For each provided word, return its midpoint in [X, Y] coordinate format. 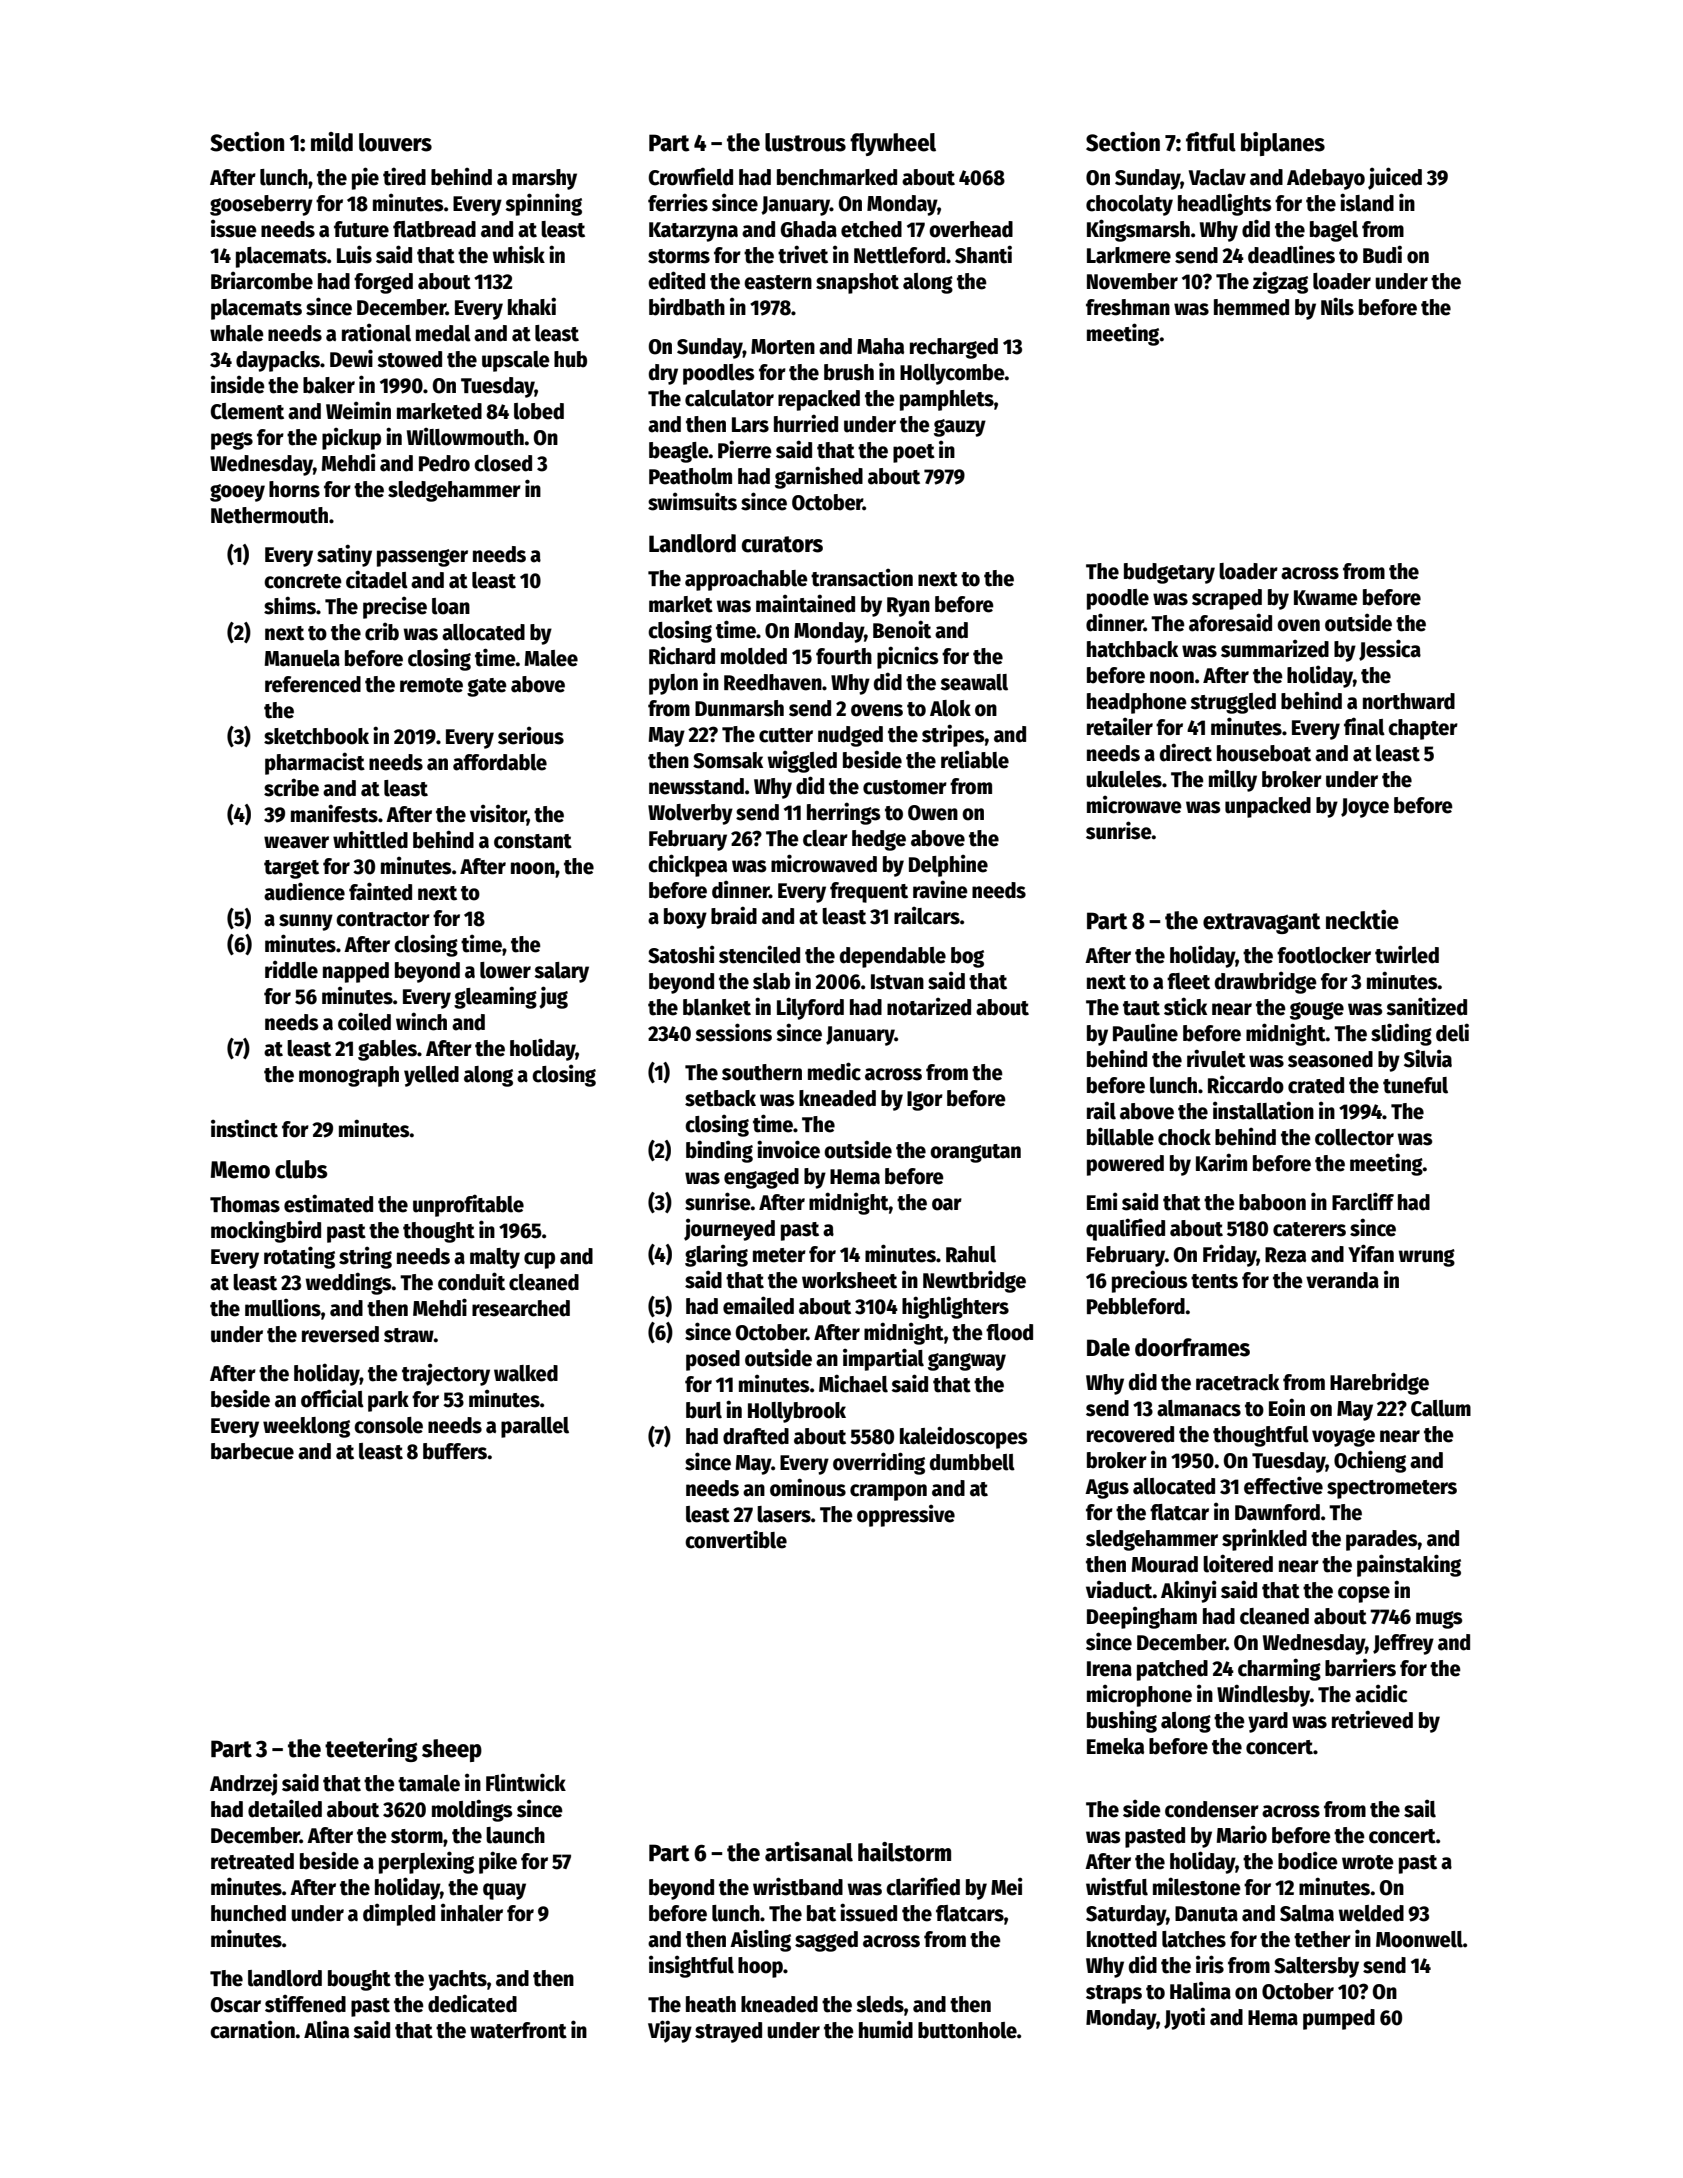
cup [539, 1260]
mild [332, 142]
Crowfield [691, 176]
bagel [1334, 231]
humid [886, 2029]
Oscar [236, 2005]
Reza [1285, 1255]
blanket [717, 1007]
